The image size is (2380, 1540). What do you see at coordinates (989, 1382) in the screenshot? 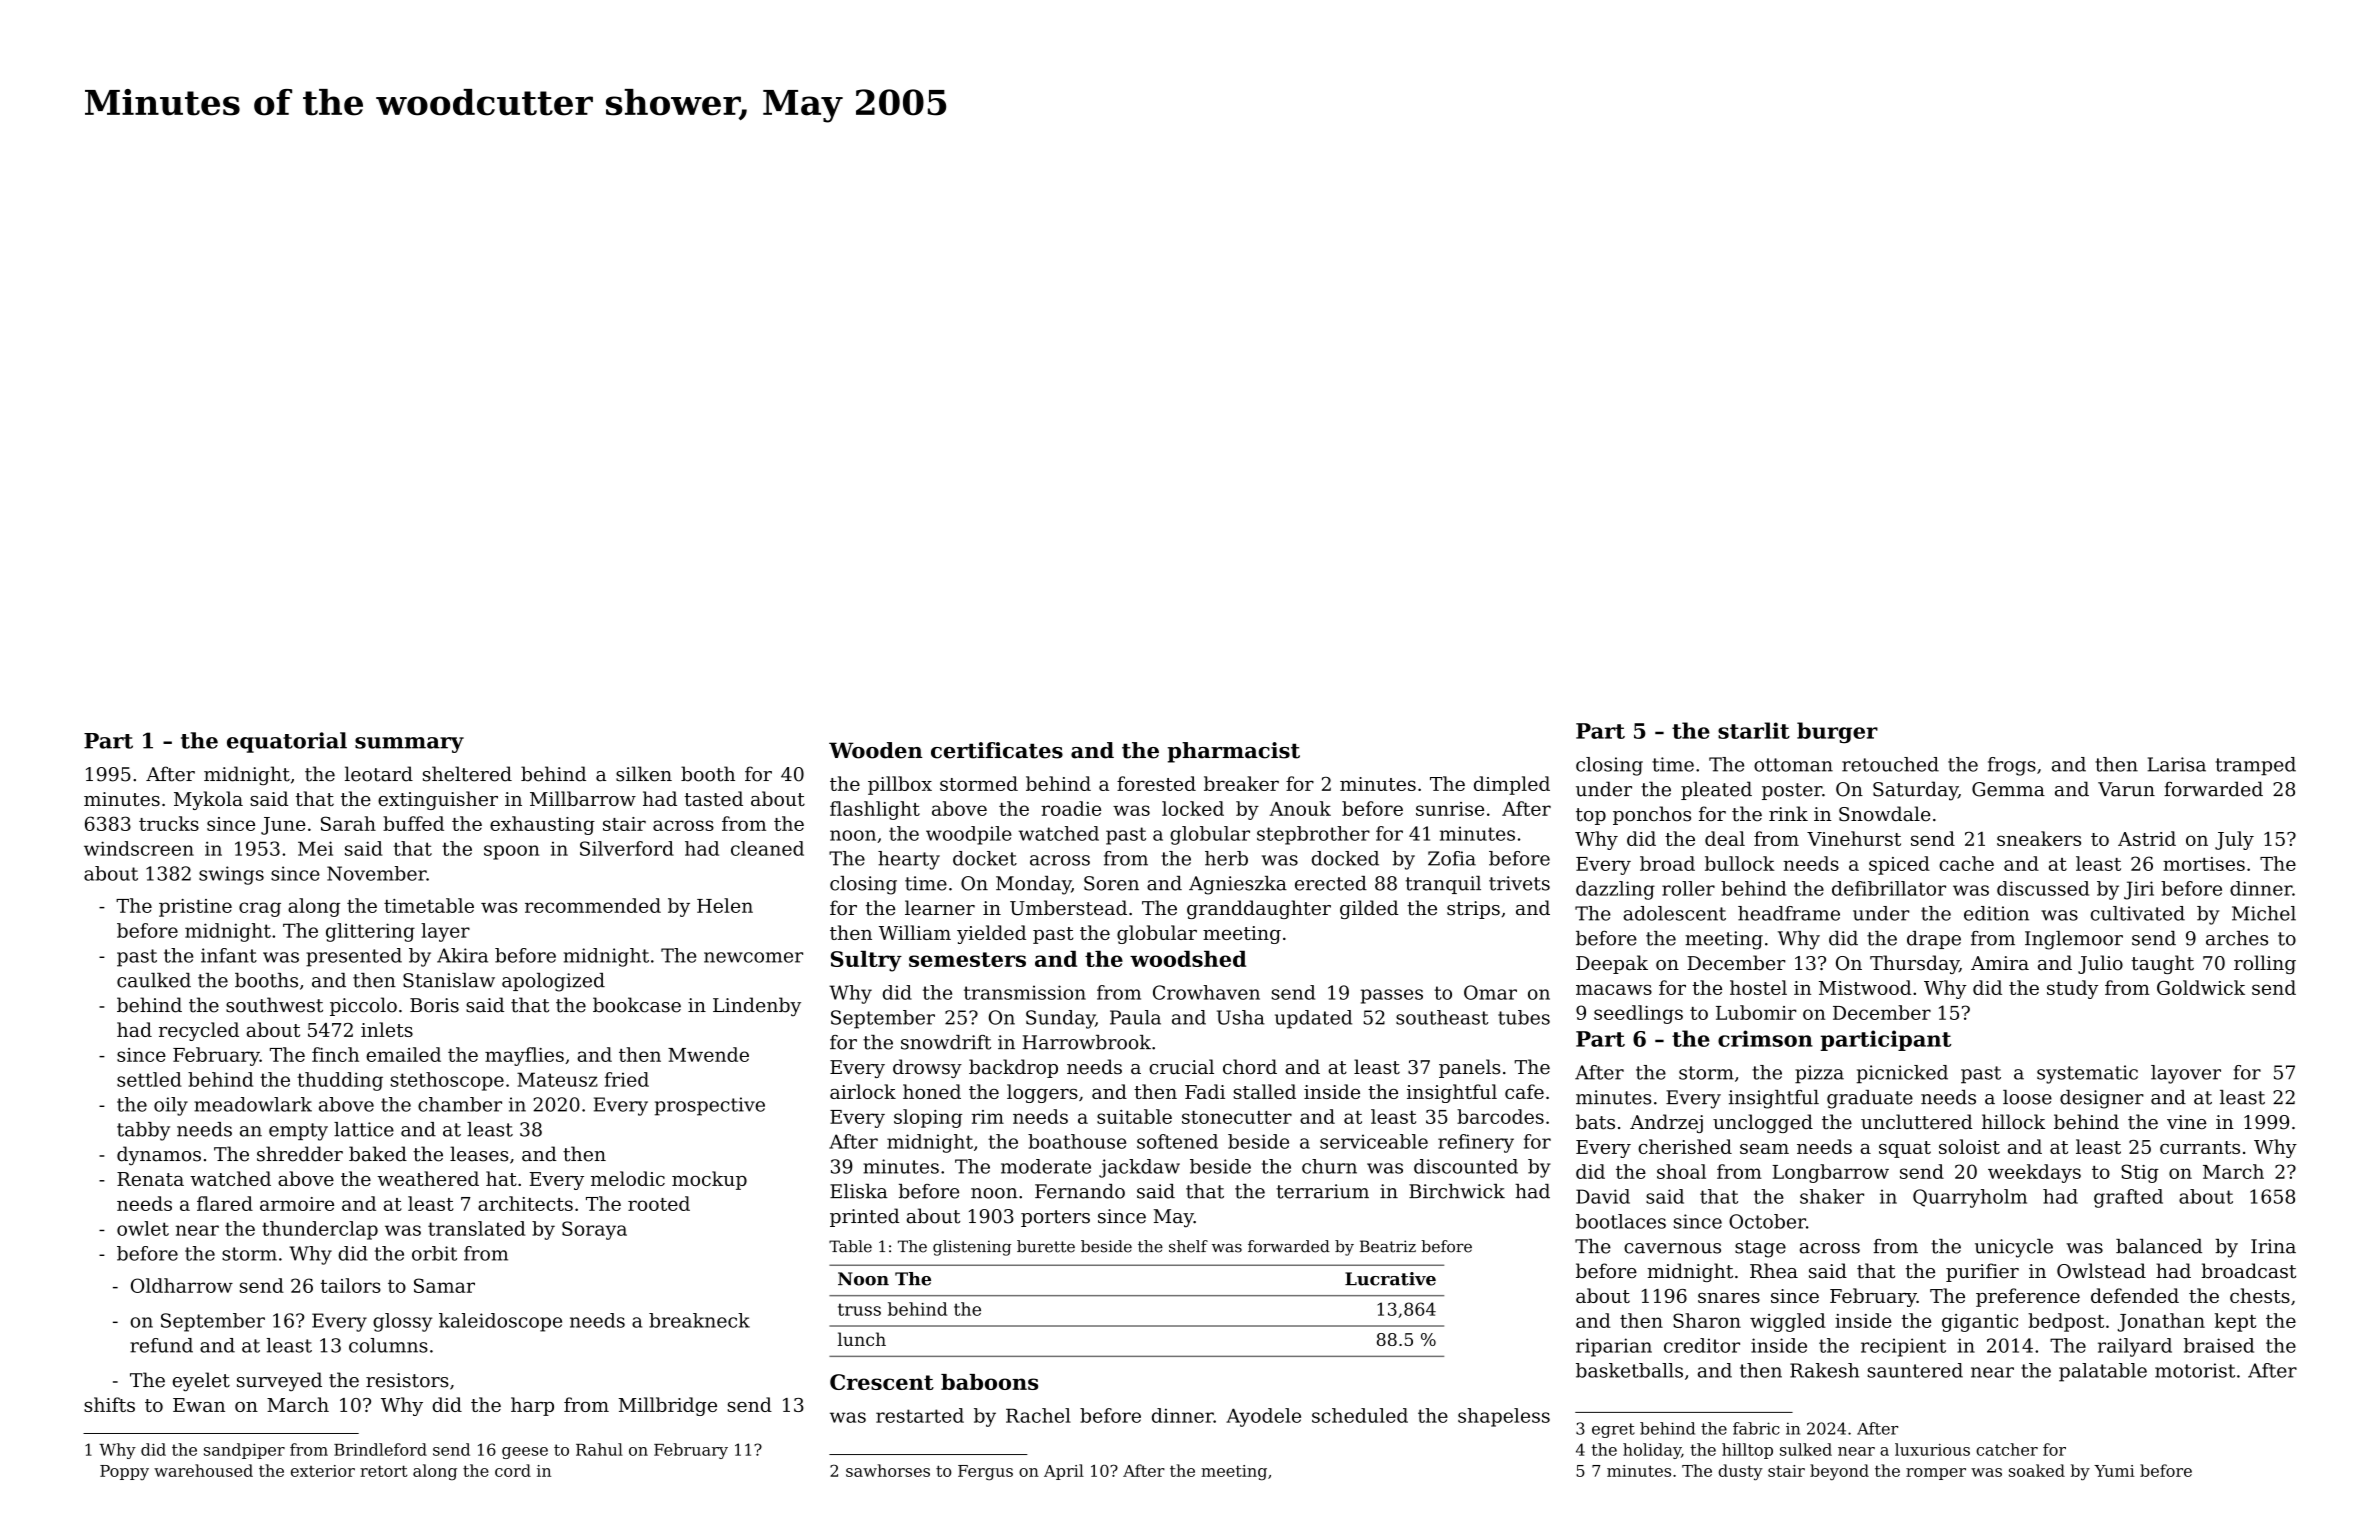
I see `baboons` at bounding box center [989, 1382].
